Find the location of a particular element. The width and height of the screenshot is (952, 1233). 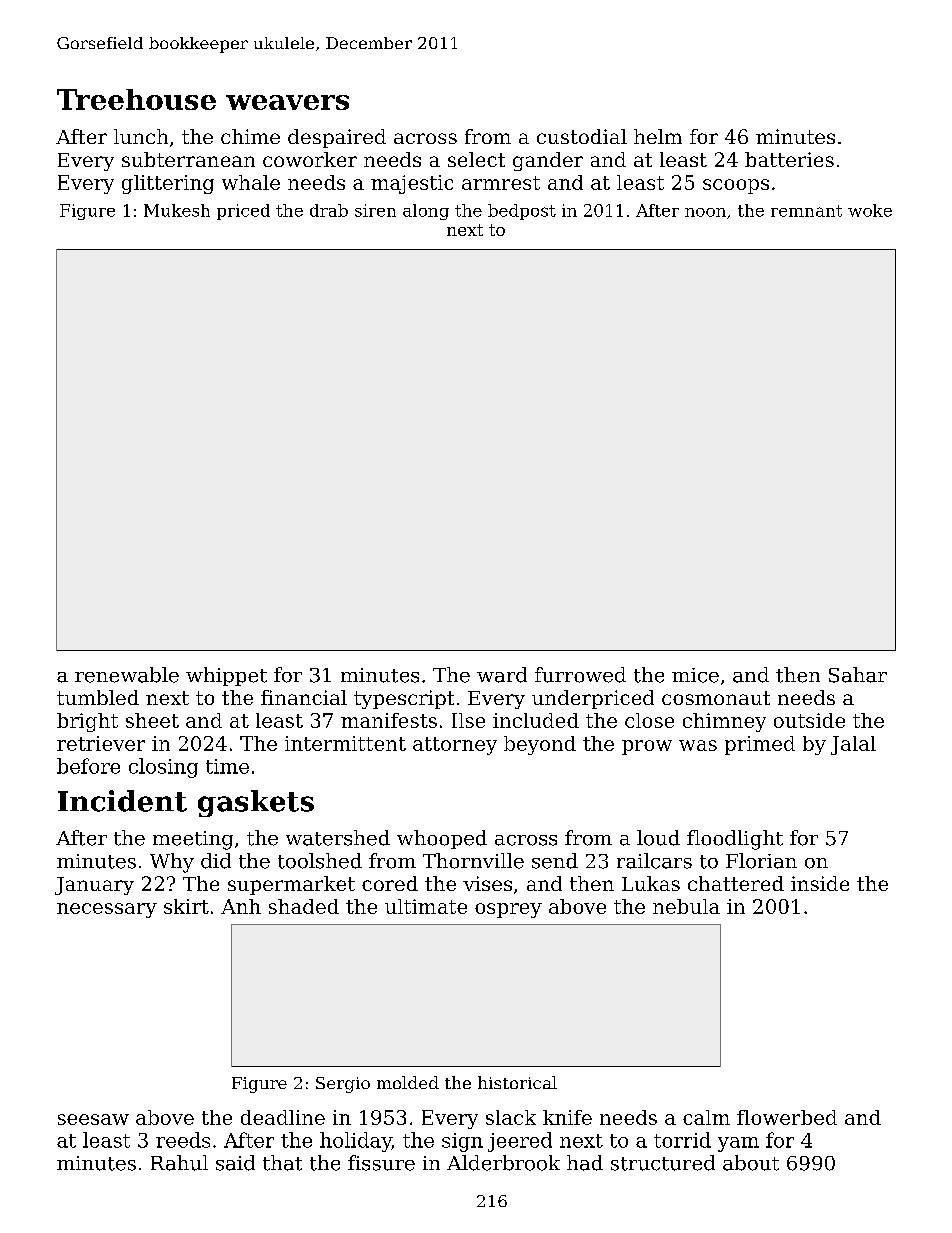

Alderbrook is located at coordinates (503, 1163).
